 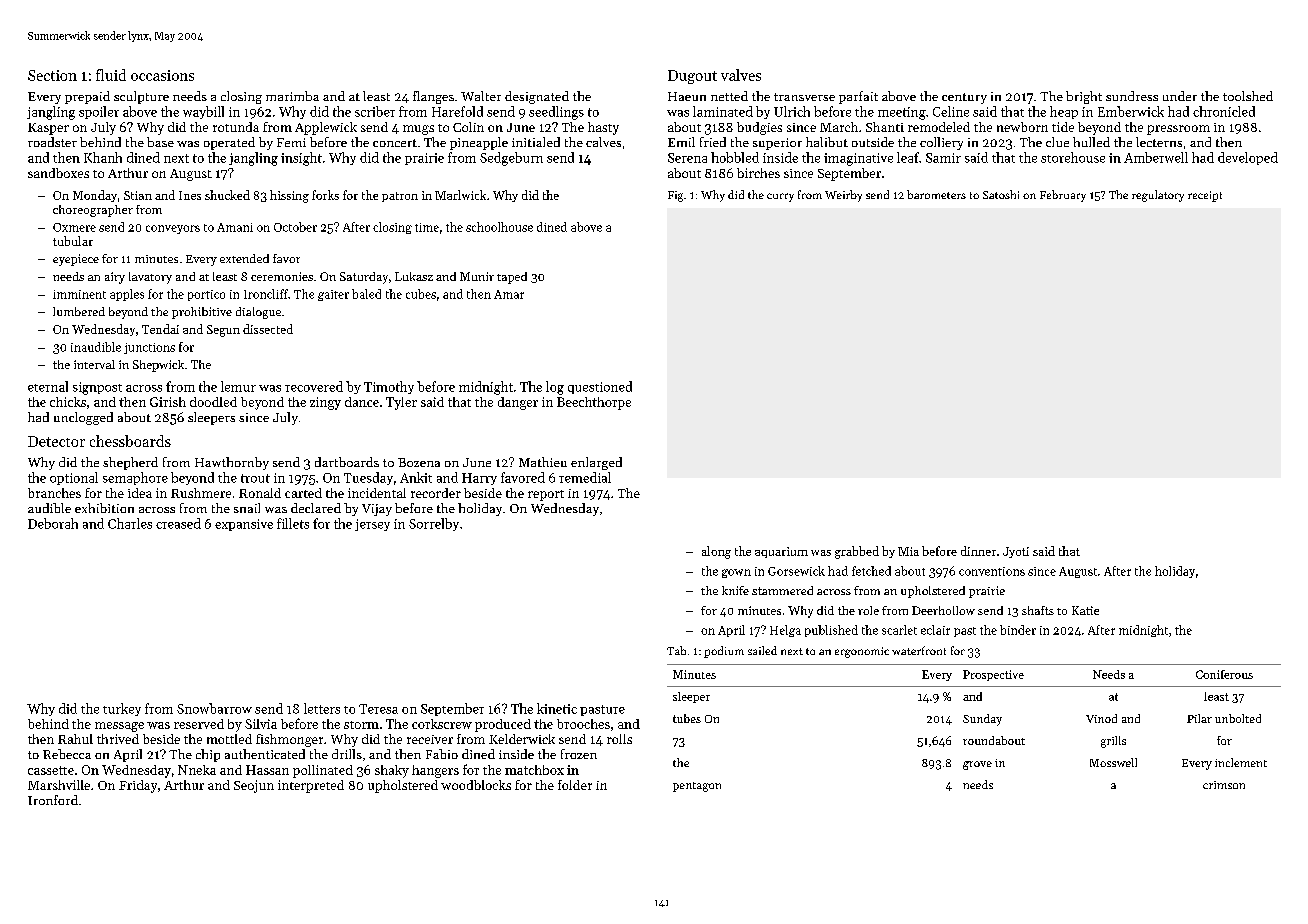 I want to click on Walter, so click(x=481, y=96).
